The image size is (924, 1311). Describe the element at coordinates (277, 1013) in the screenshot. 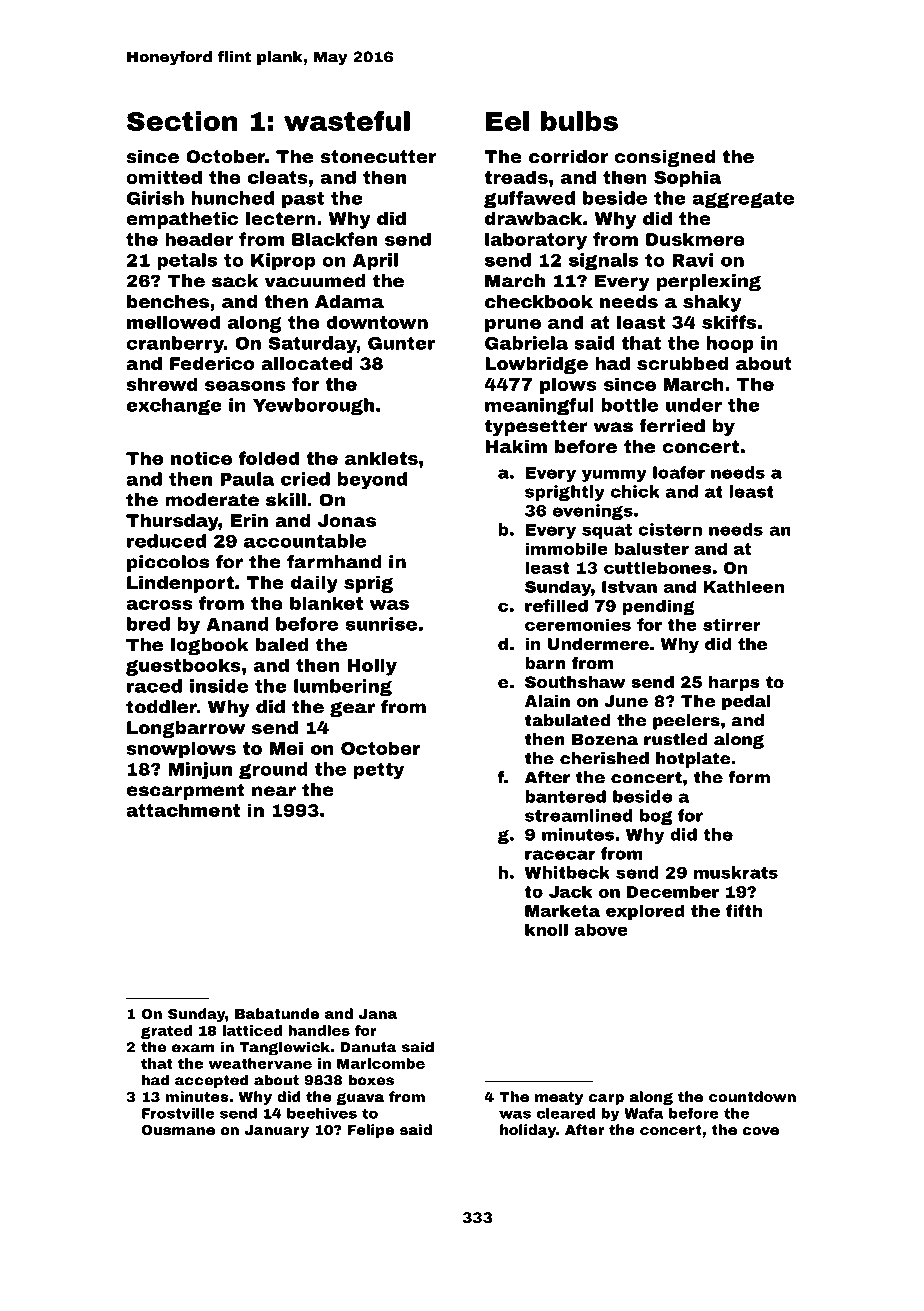

I see `Babatunde` at that location.
